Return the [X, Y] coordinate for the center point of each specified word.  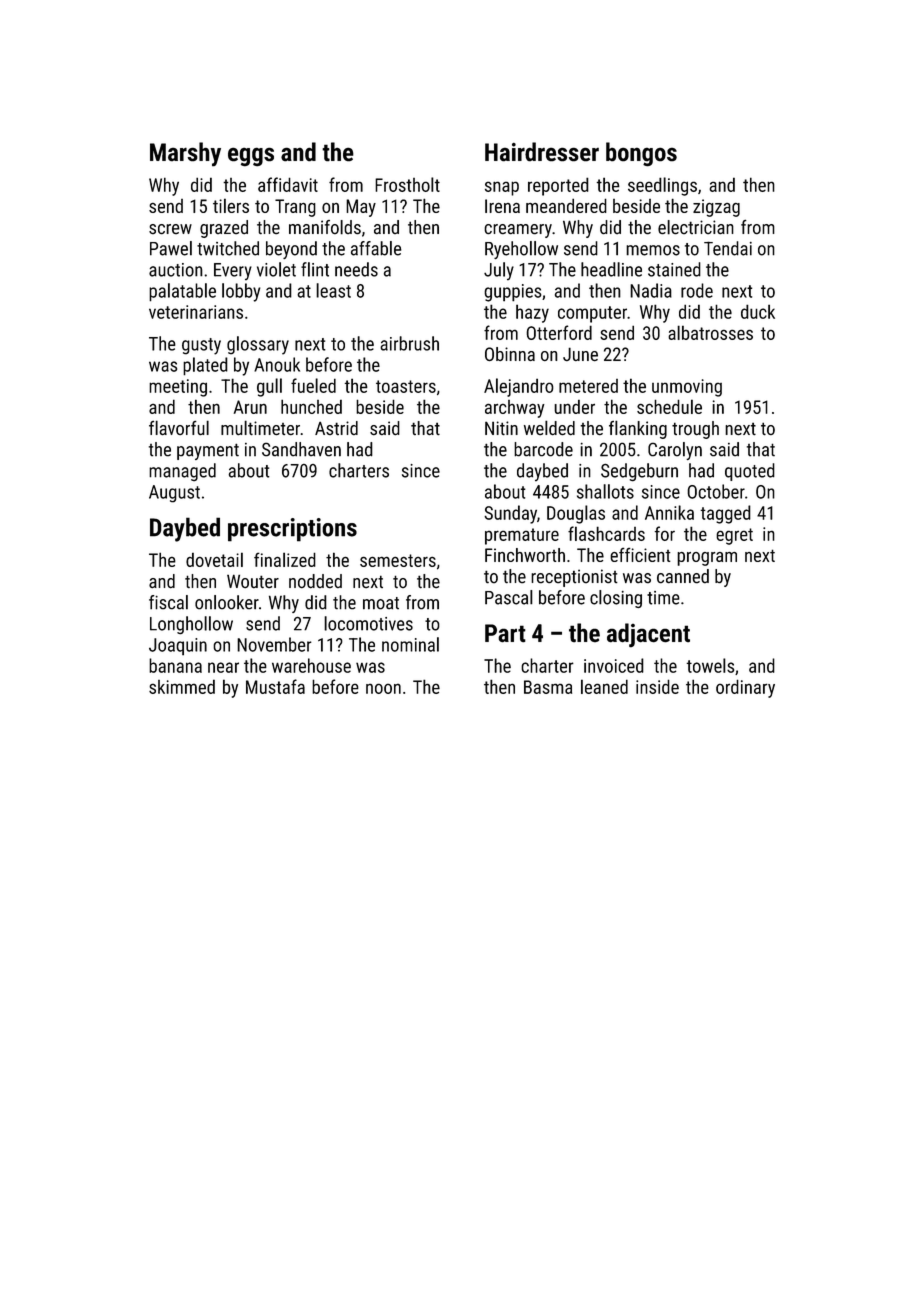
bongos [641, 154]
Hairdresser [542, 152]
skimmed [182, 686]
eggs [251, 157]
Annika [669, 512]
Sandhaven [301, 449]
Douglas [576, 514]
